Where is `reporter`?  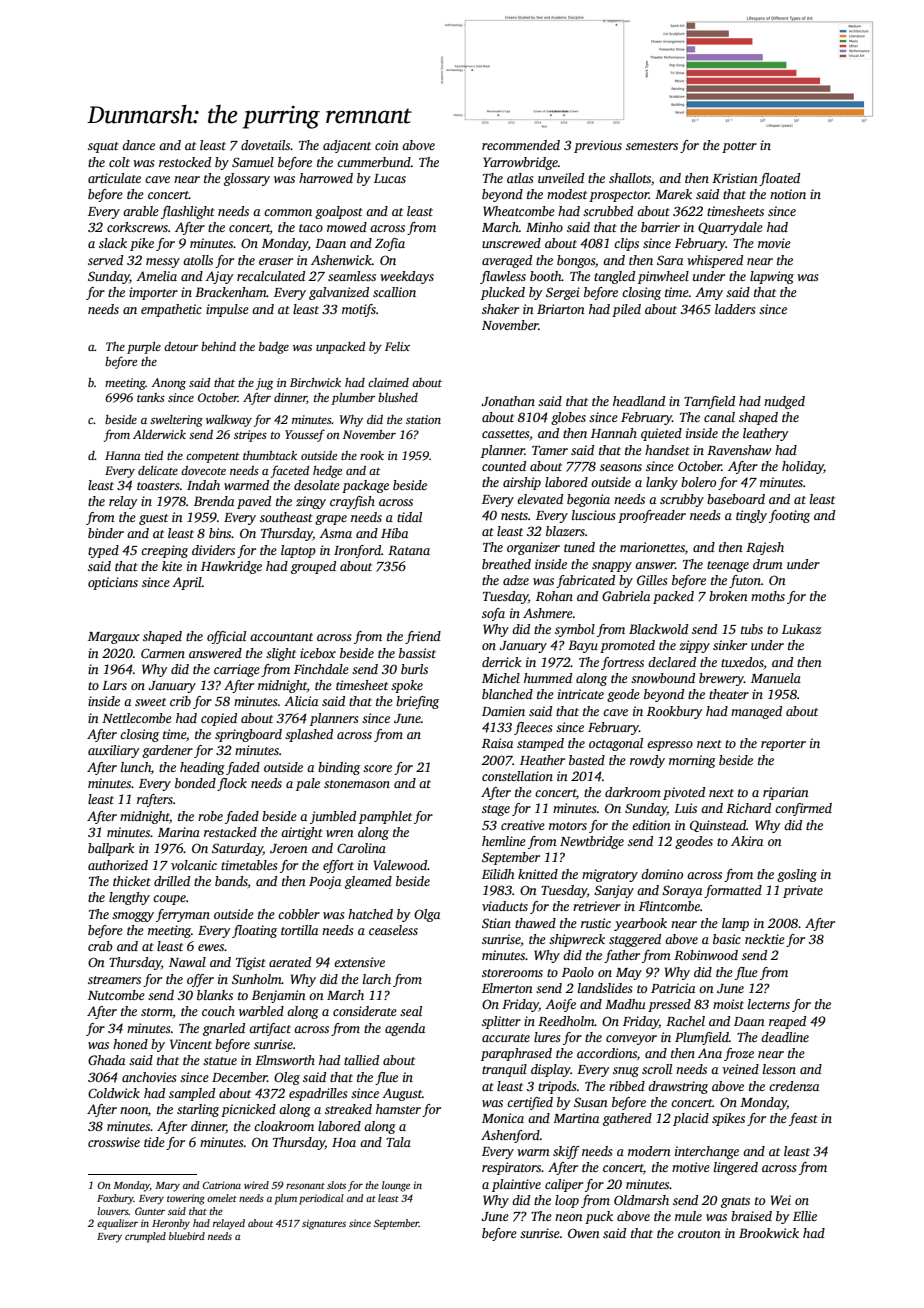
reporter is located at coordinates (783, 745).
